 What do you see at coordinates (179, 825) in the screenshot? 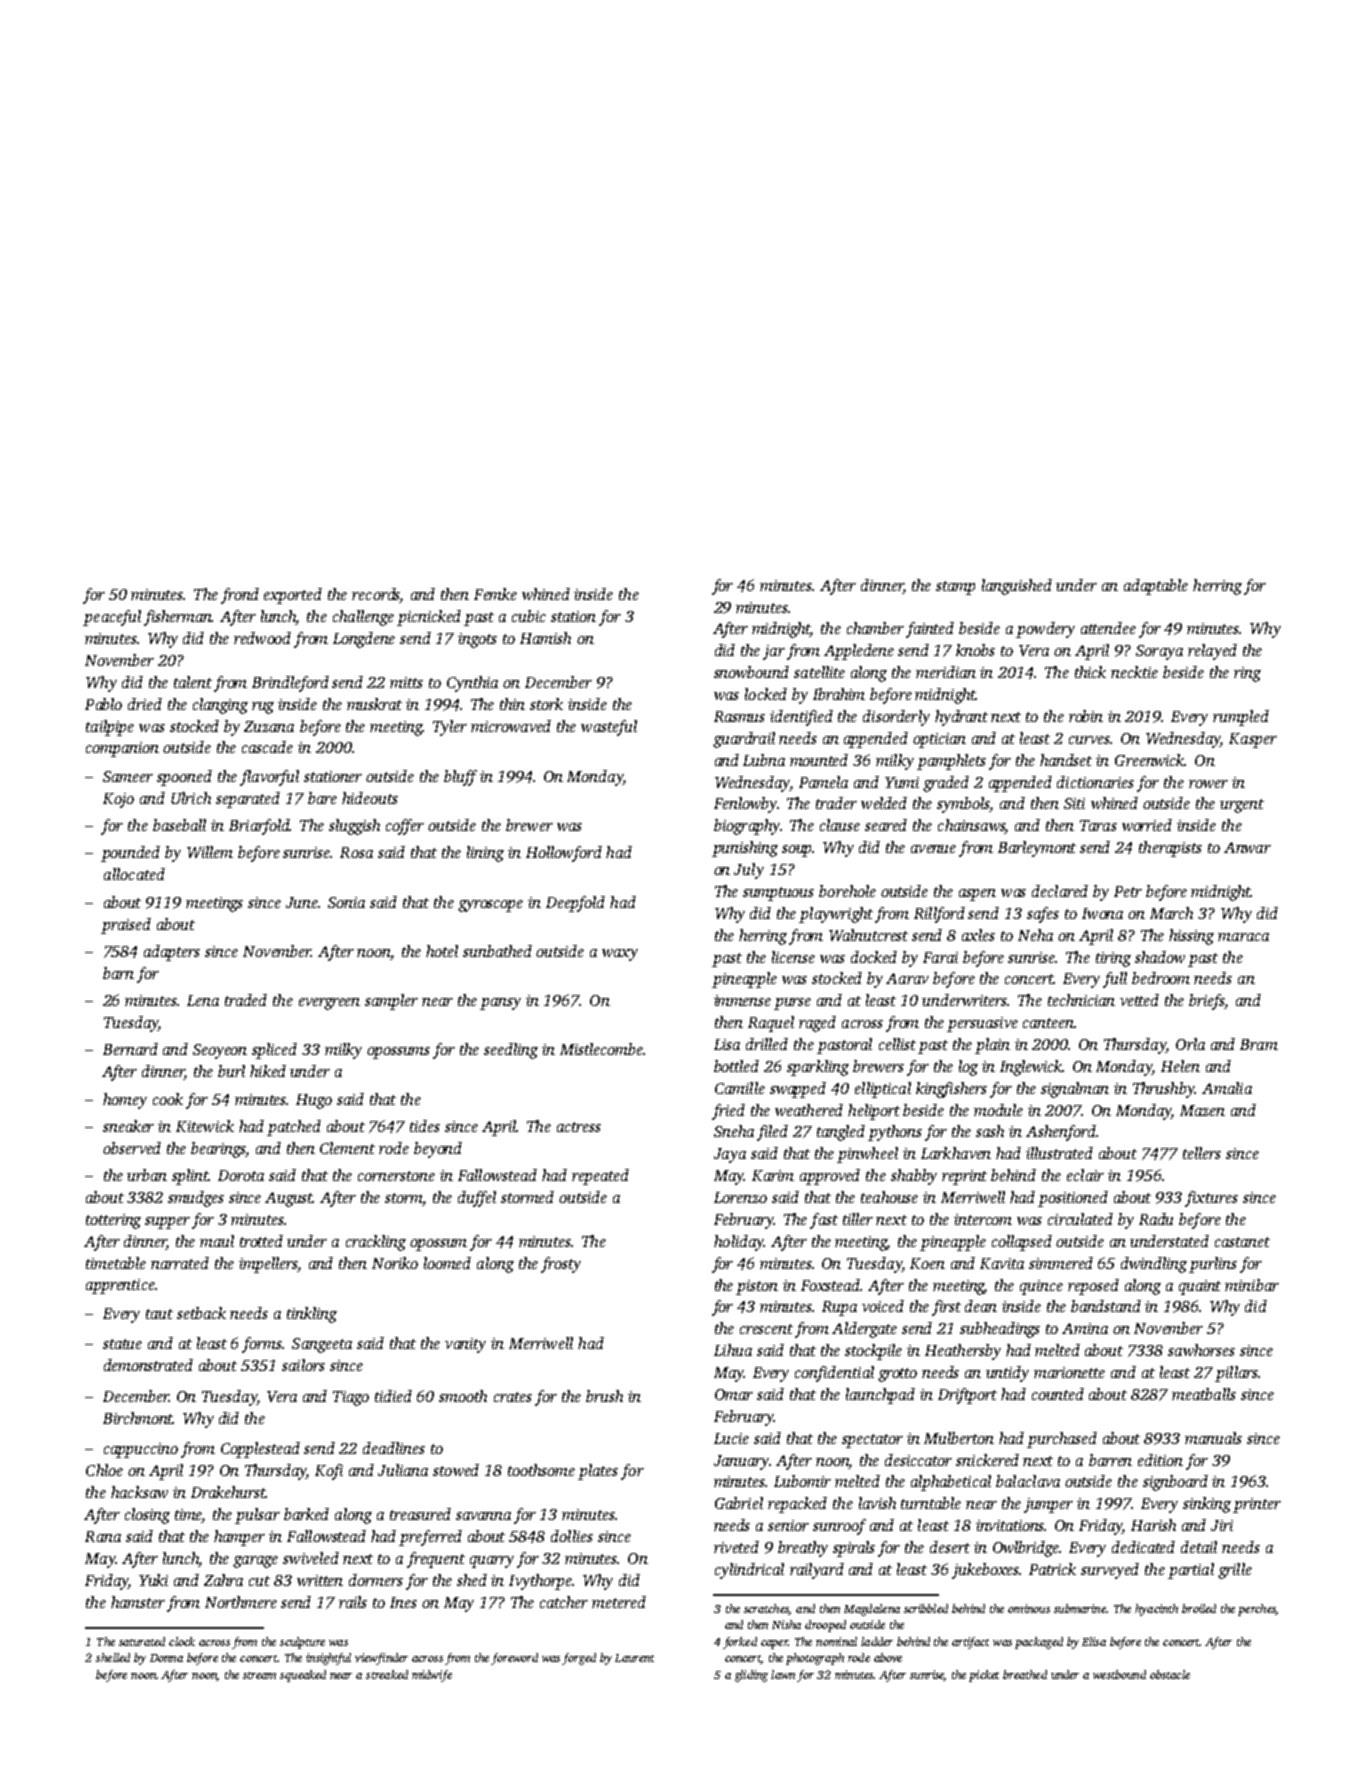
I see `baseball` at bounding box center [179, 825].
